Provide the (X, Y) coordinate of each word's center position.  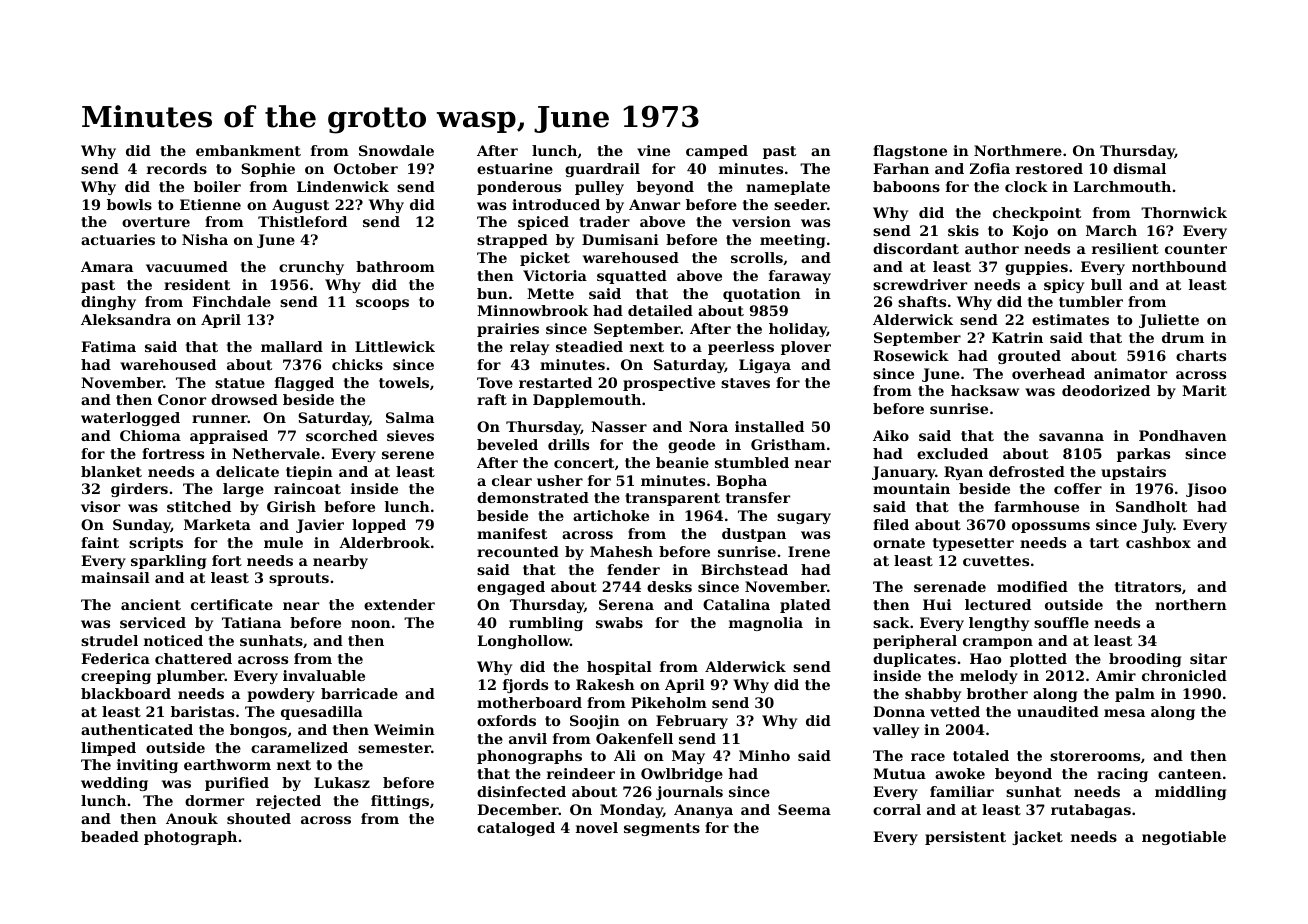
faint (100, 542)
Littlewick (395, 346)
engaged (511, 588)
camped (717, 152)
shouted (259, 818)
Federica (115, 658)
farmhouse (1036, 506)
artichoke (611, 515)
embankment (248, 150)
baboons (906, 186)
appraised (229, 437)
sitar (1208, 658)
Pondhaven (1183, 435)
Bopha (741, 482)
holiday (798, 330)
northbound (1179, 266)
